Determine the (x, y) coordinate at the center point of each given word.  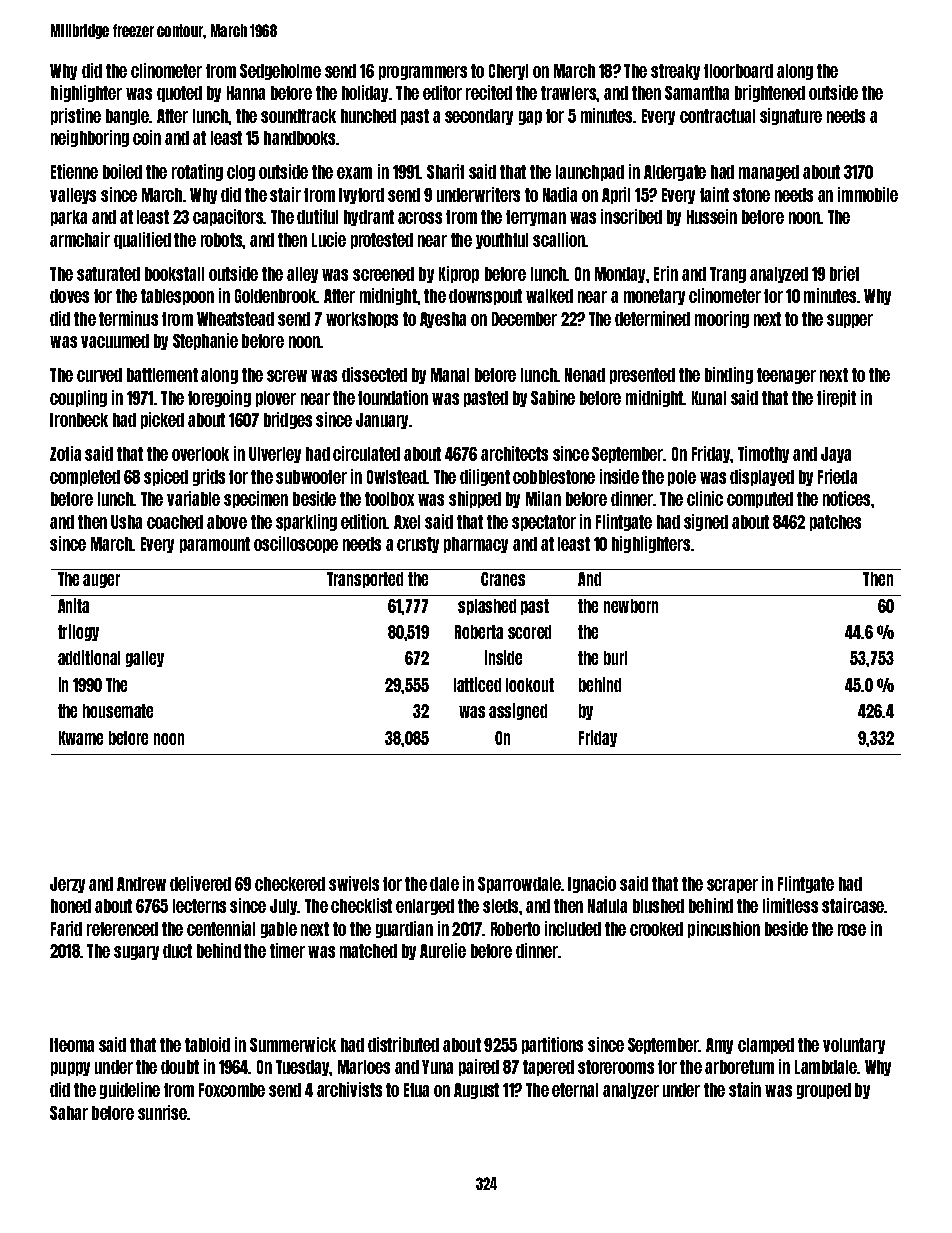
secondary (479, 117)
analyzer (631, 1091)
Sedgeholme (280, 72)
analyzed (779, 275)
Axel (407, 522)
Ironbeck (79, 420)
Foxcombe (232, 1090)
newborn (631, 606)
